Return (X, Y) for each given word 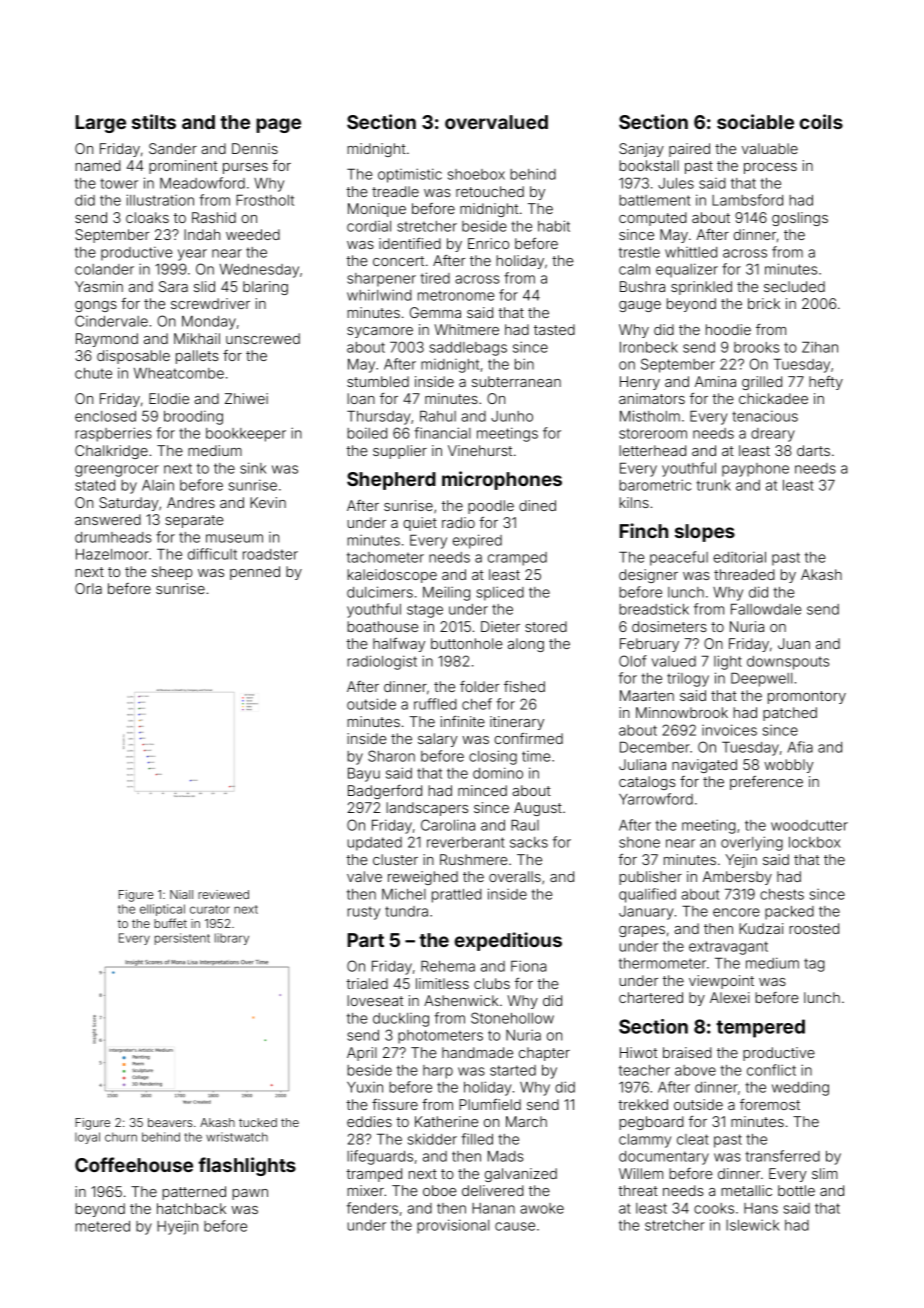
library (232, 939)
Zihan (820, 347)
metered (102, 1226)
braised (687, 1052)
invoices (729, 730)
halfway (399, 645)
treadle (395, 191)
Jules (676, 183)
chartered (651, 997)
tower (119, 183)
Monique (377, 210)
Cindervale (111, 321)
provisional (453, 1226)
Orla (88, 588)
